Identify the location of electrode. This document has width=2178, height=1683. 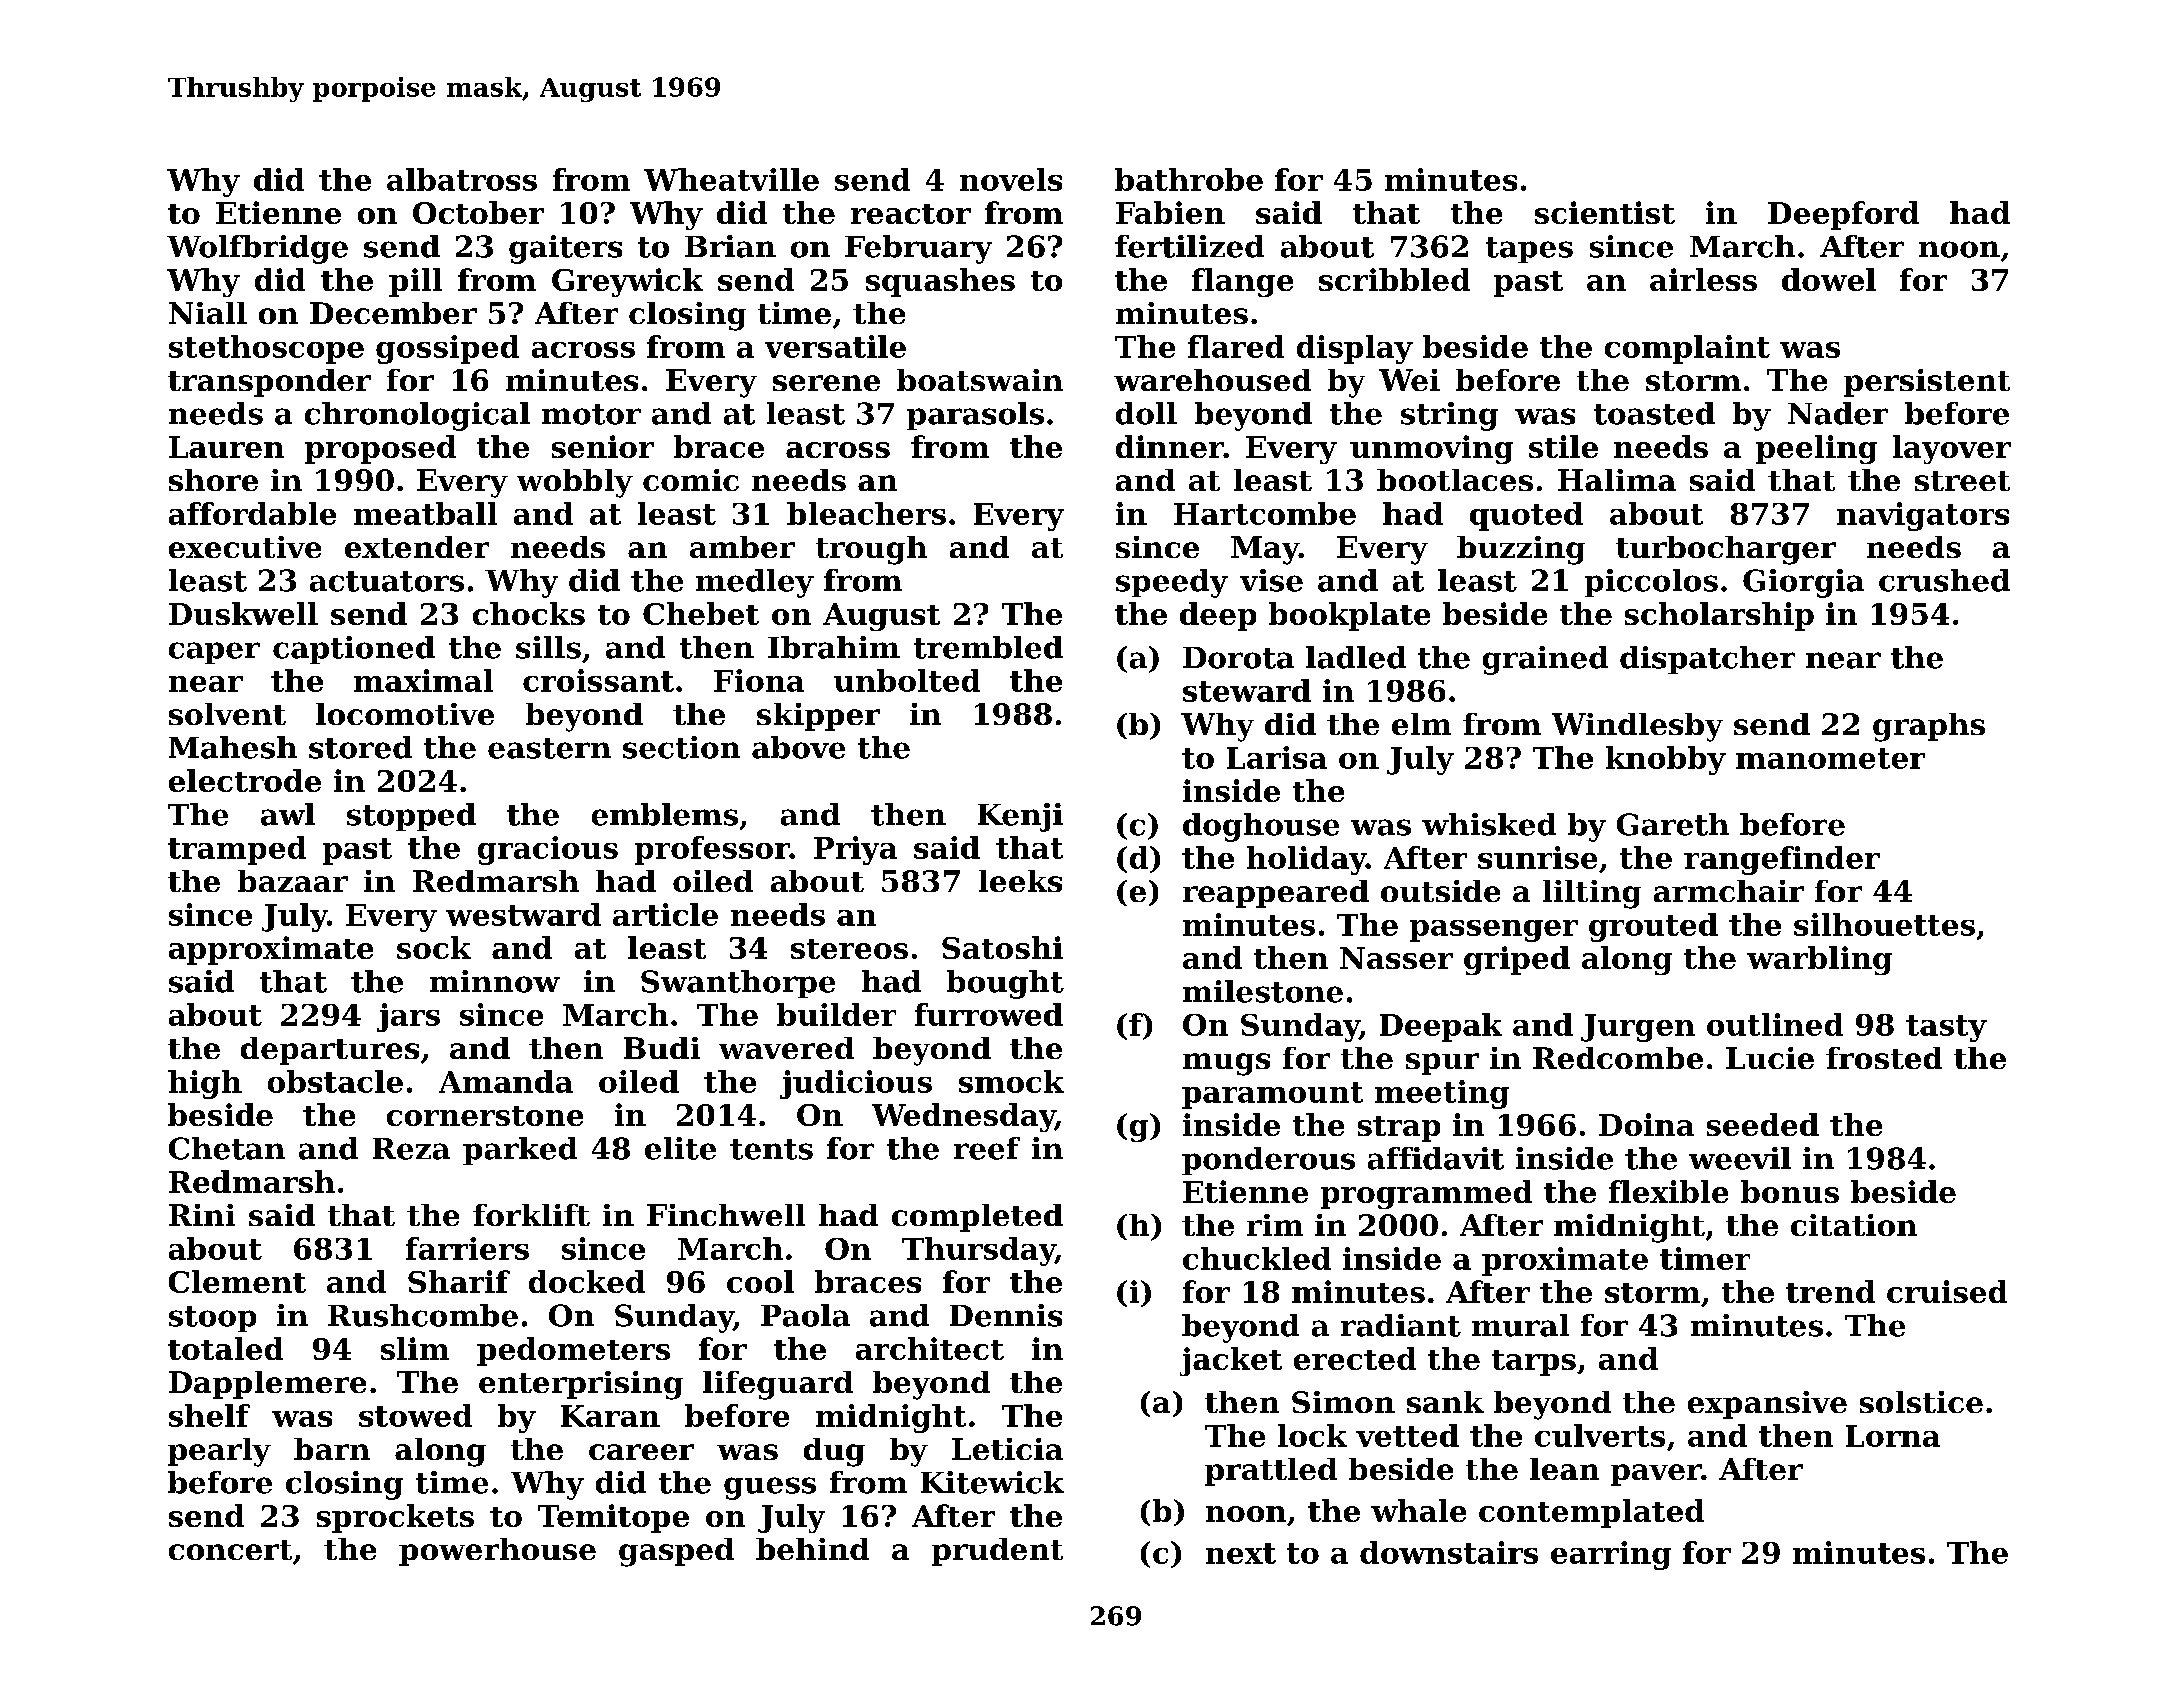
(245, 780).
